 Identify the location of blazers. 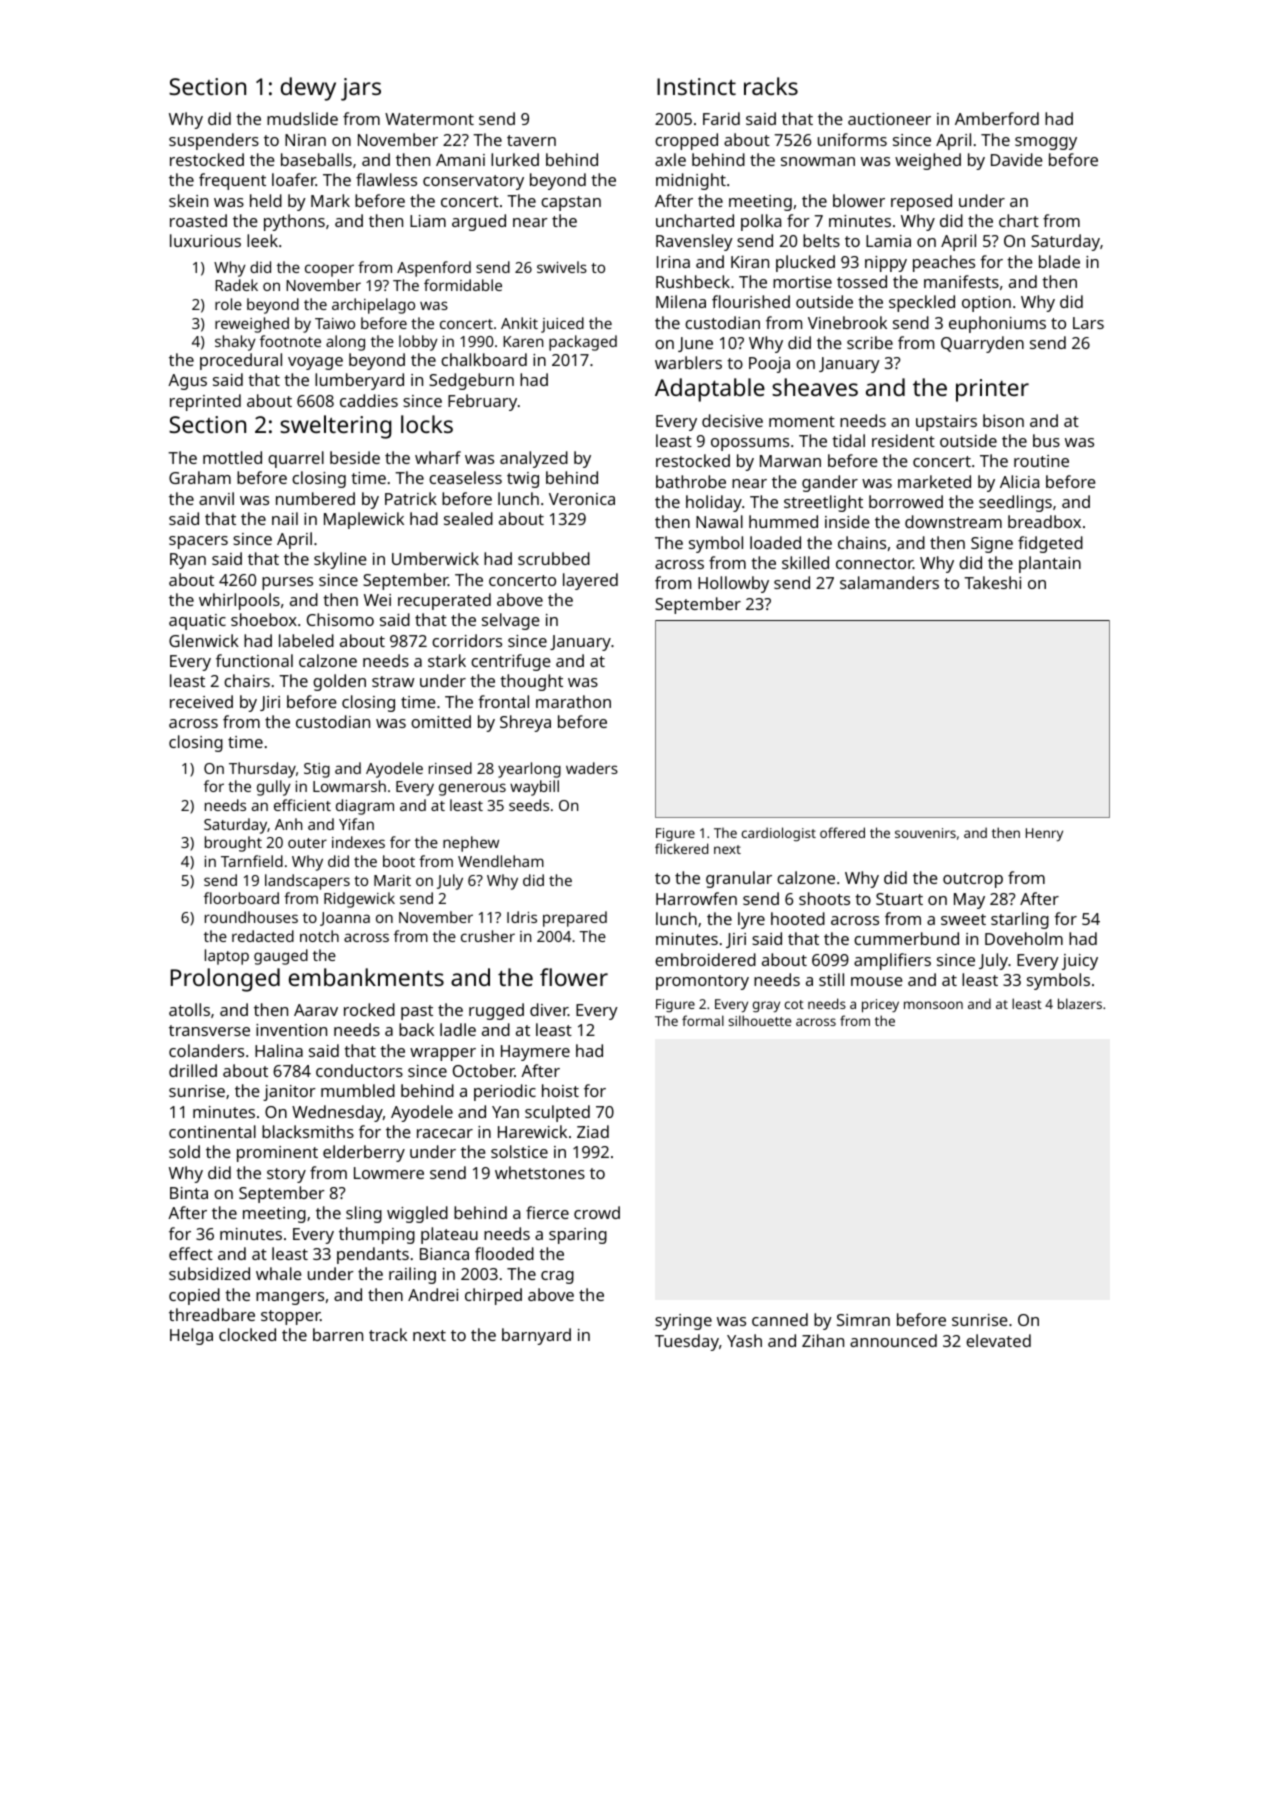
(1080, 1003).
